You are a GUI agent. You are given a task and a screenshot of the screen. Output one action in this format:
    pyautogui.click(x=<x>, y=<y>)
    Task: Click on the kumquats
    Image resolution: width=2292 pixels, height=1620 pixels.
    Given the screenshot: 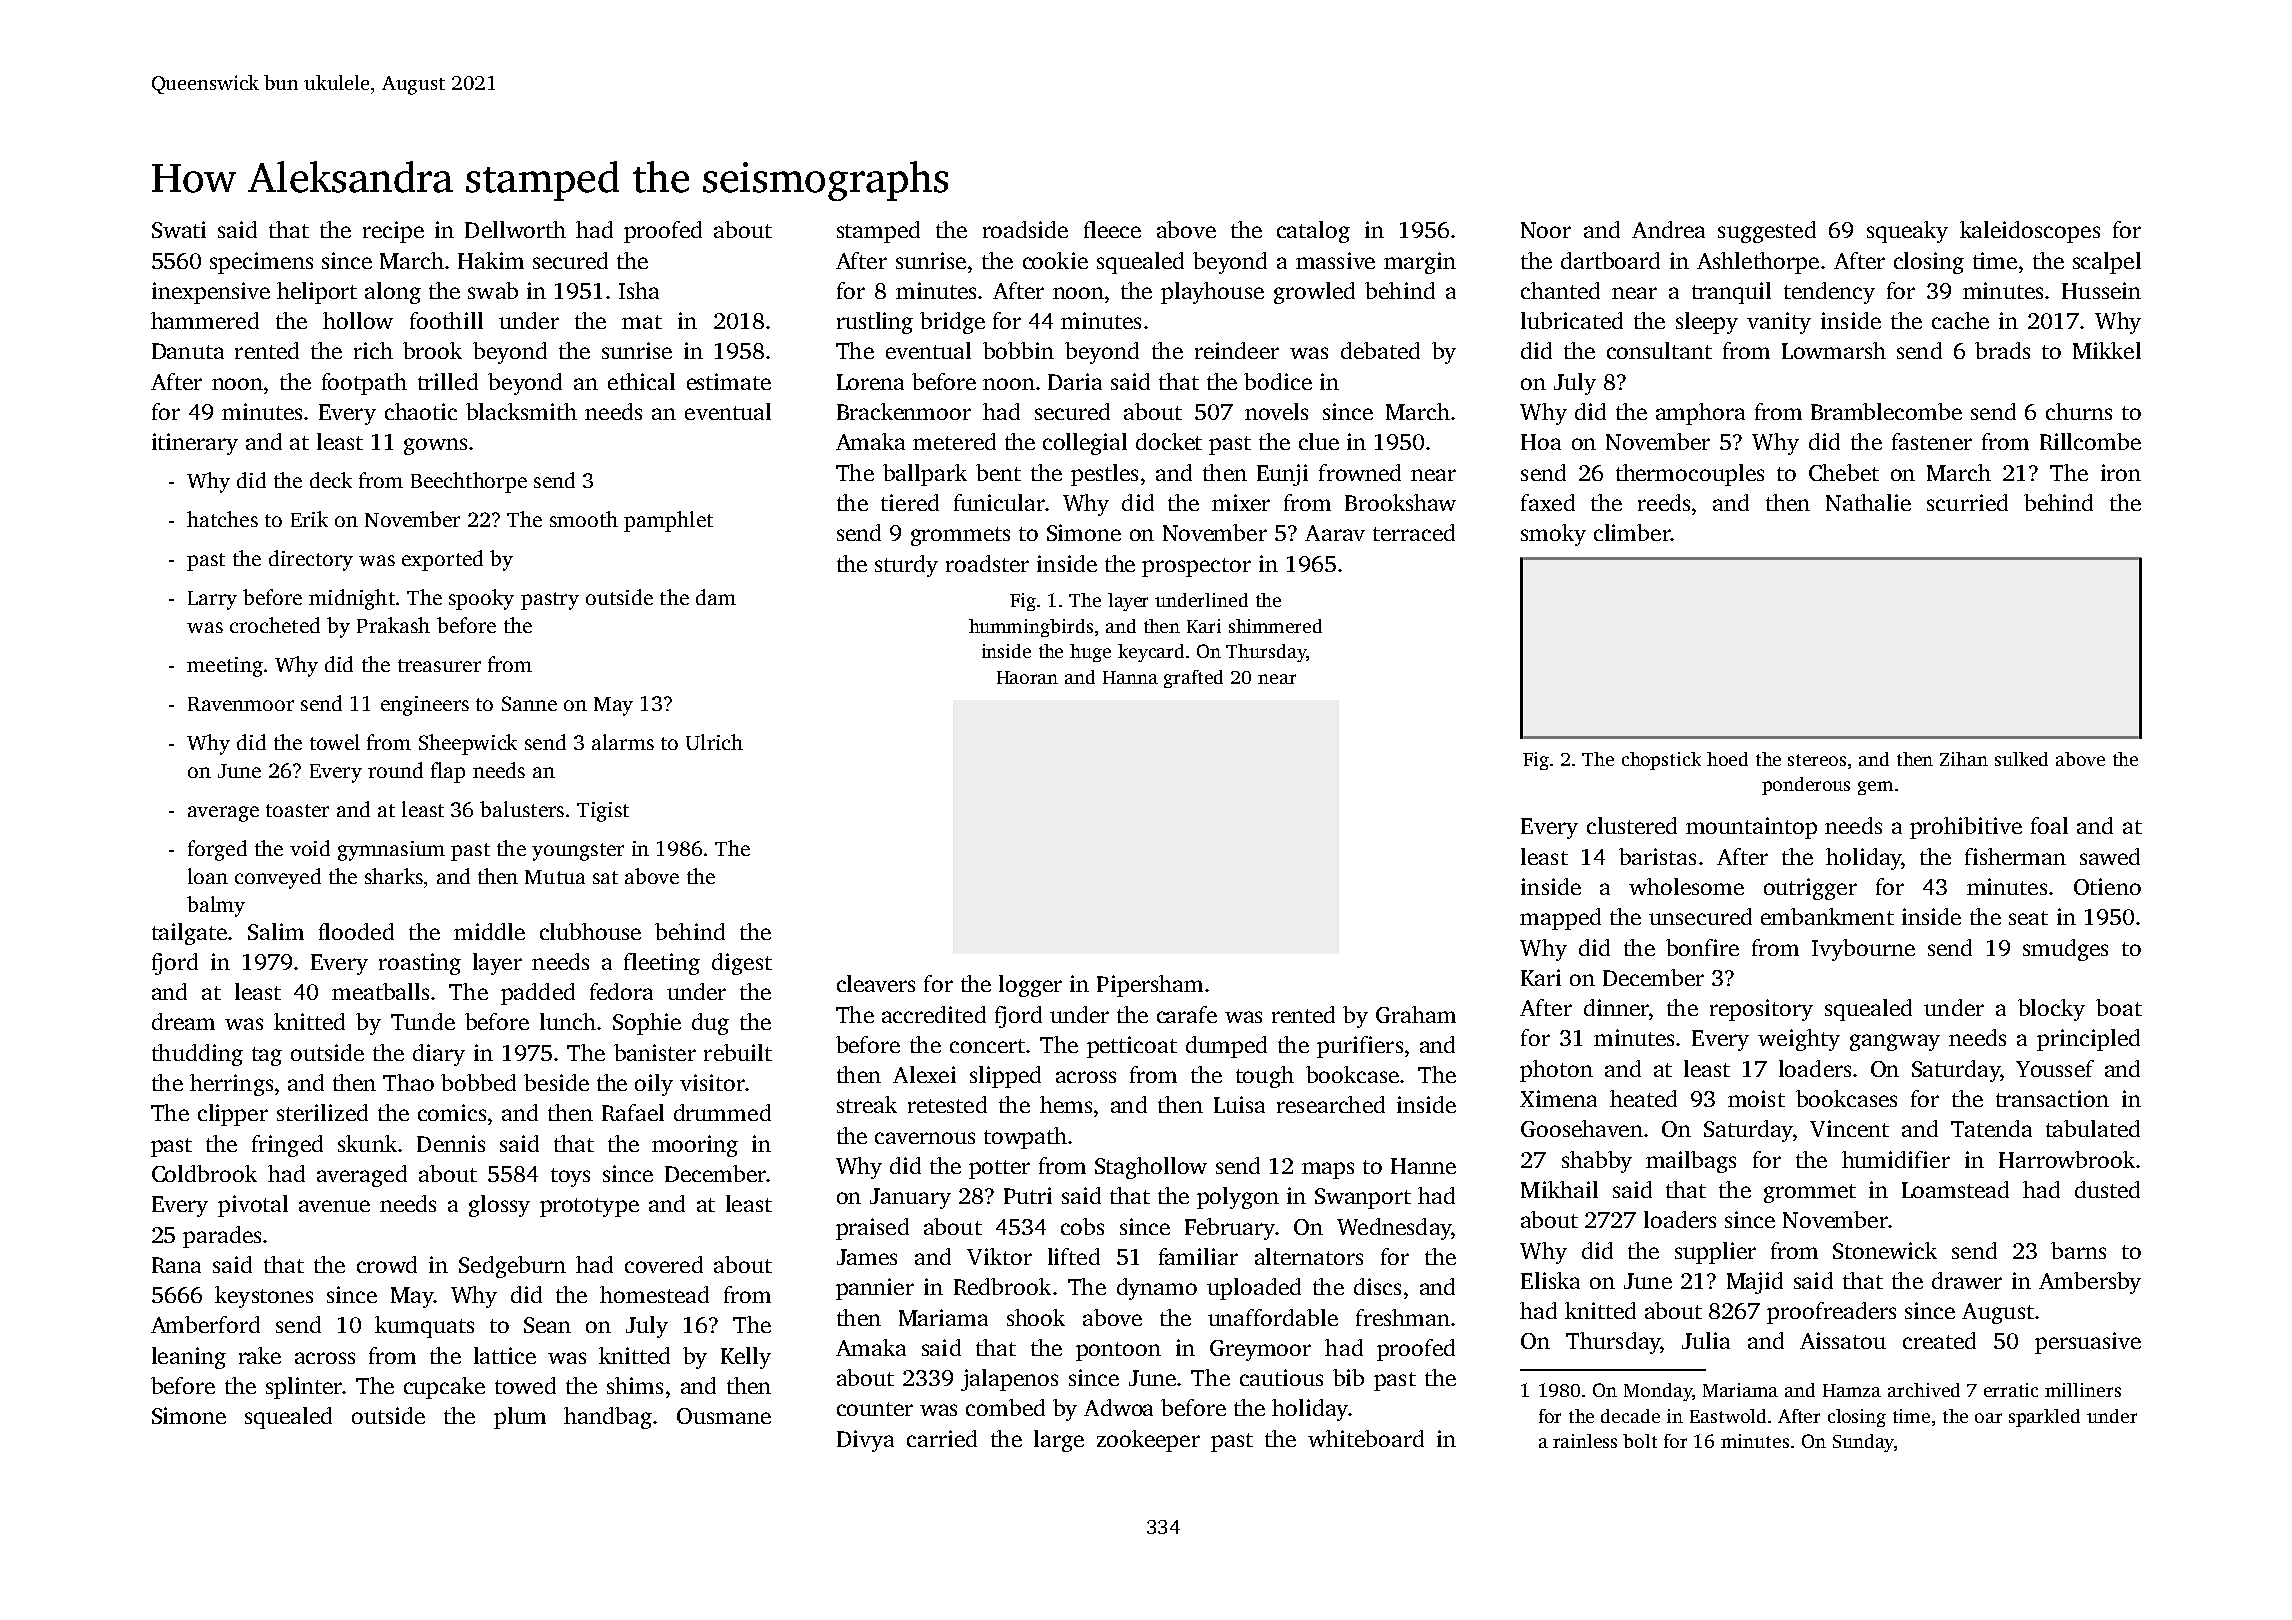 What is the action you would take?
    pyautogui.click(x=424, y=1327)
